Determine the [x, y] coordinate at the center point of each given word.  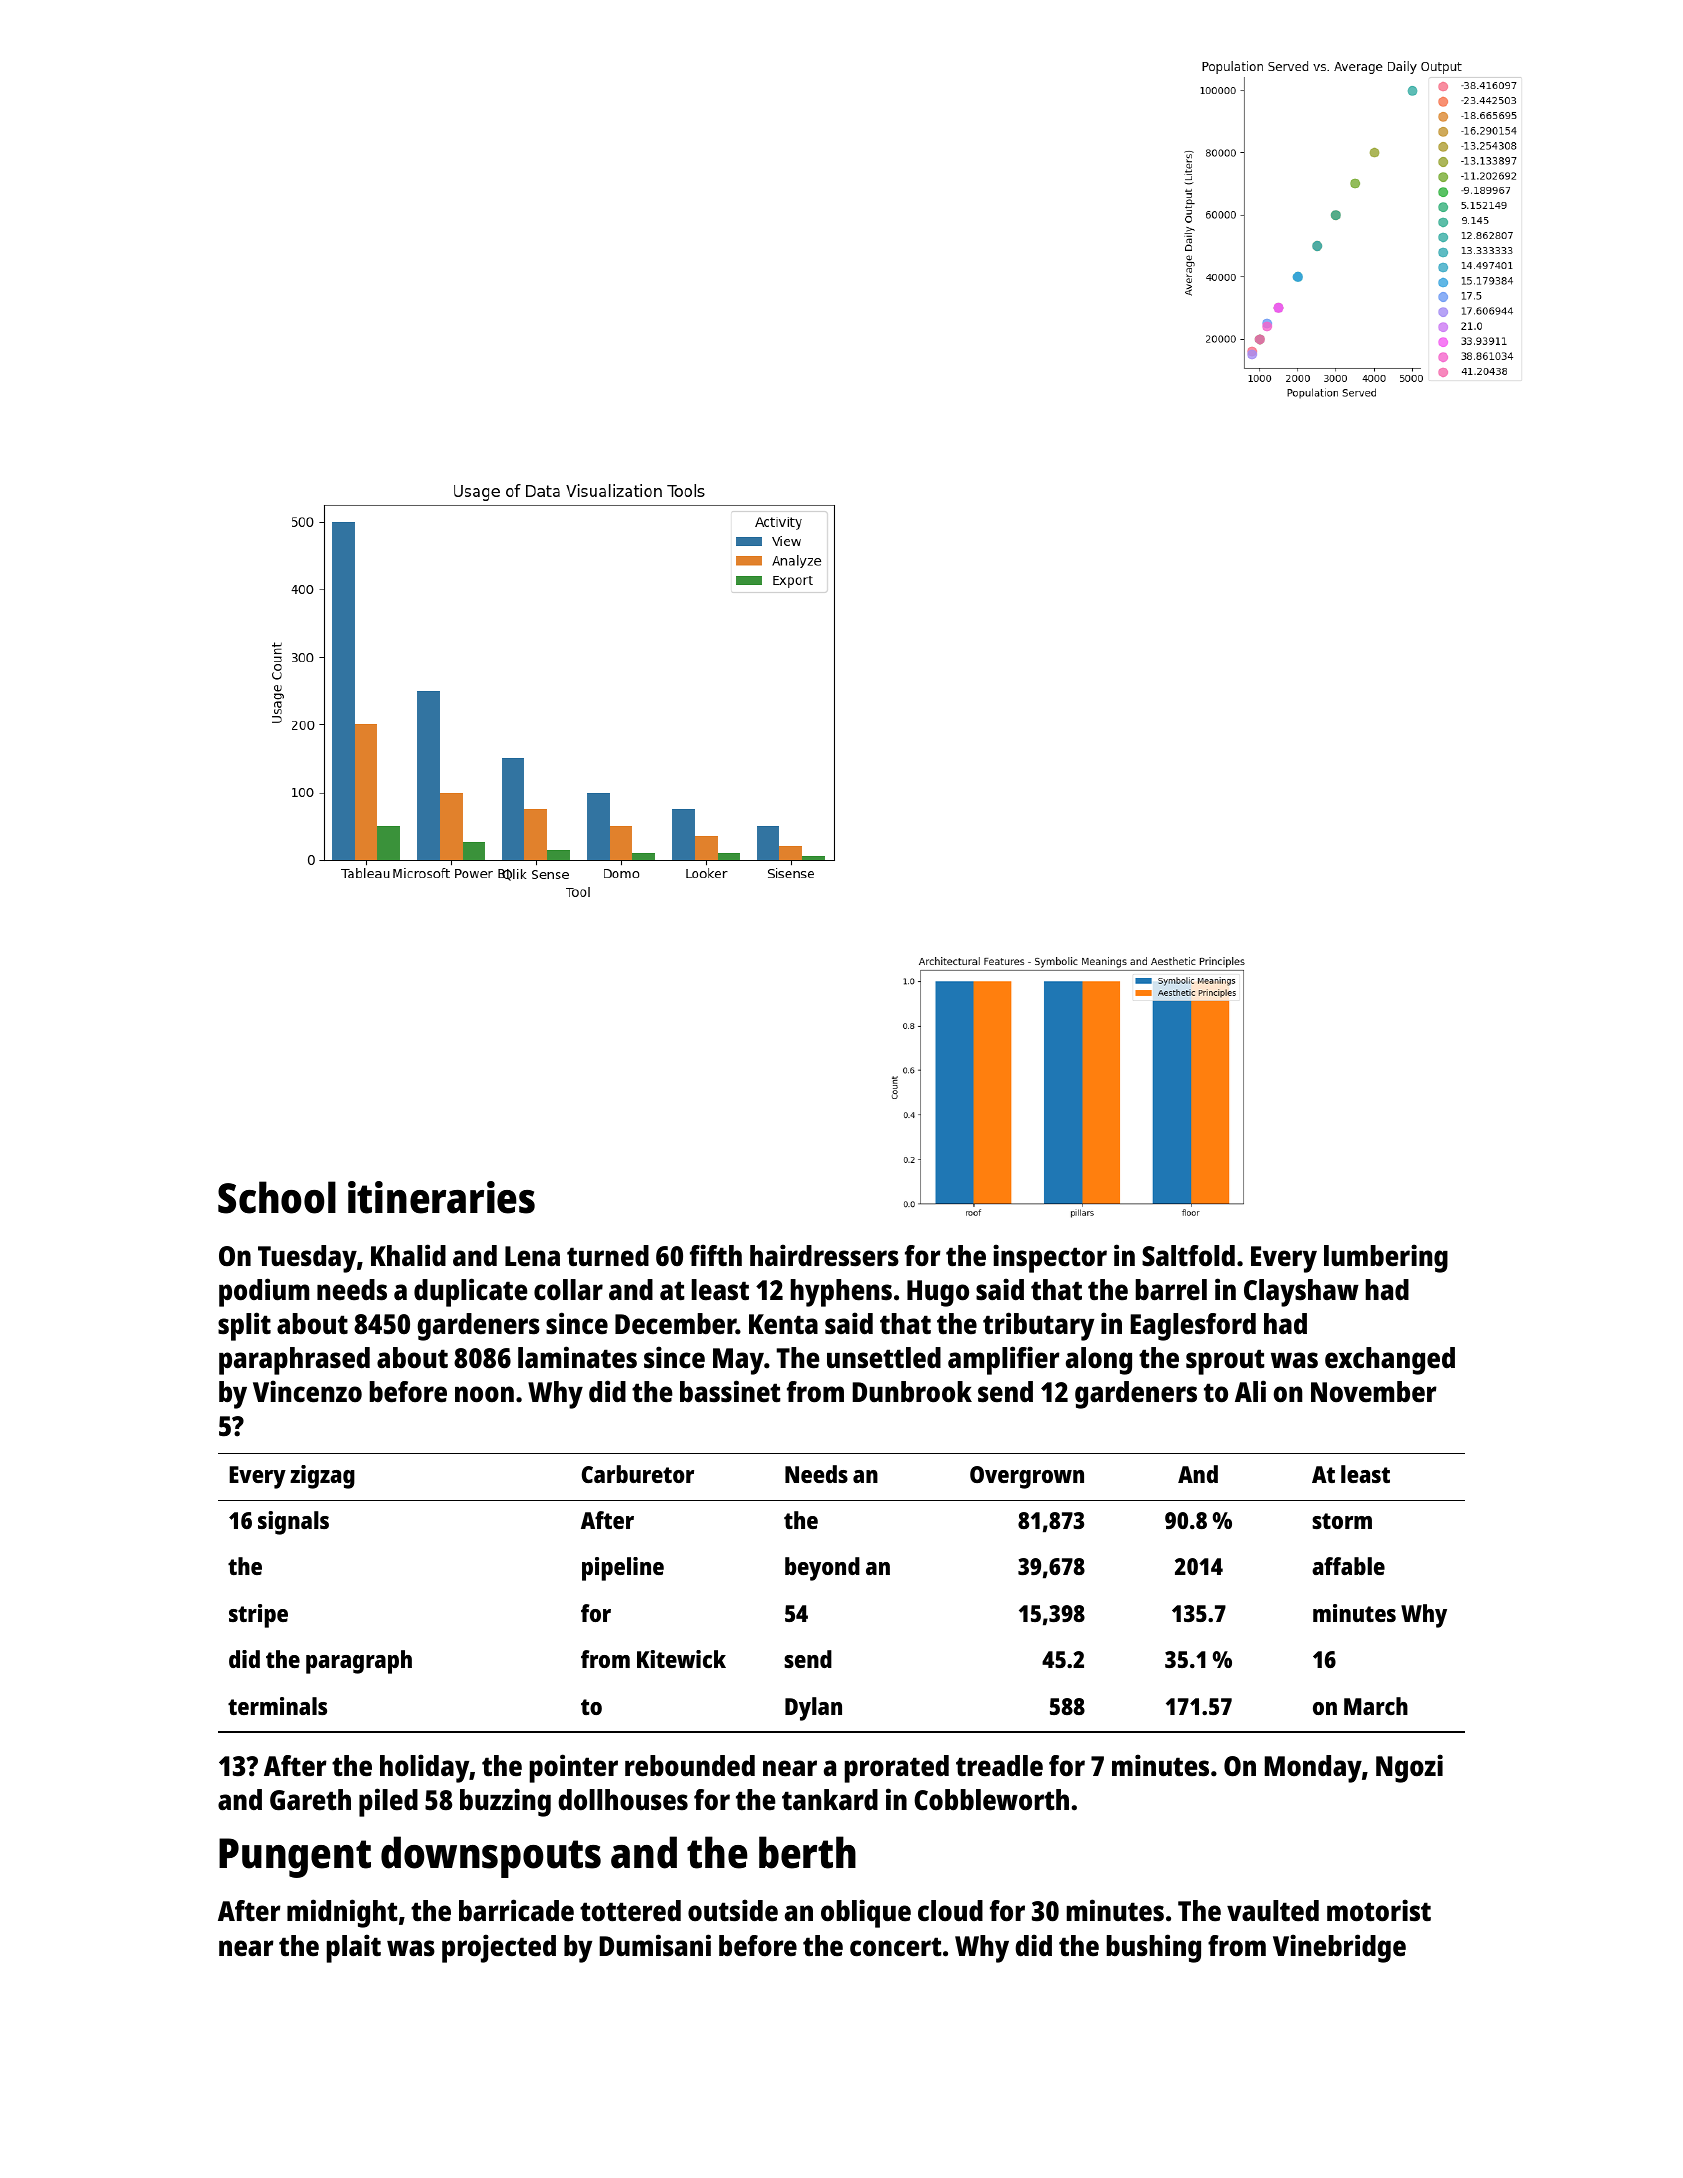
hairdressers [824, 1255]
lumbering [1386, 1258]
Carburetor [638, 1474]
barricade [516, 1910]
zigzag [322, 1477]
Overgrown [1027, 1477]
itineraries [441, 1197]
